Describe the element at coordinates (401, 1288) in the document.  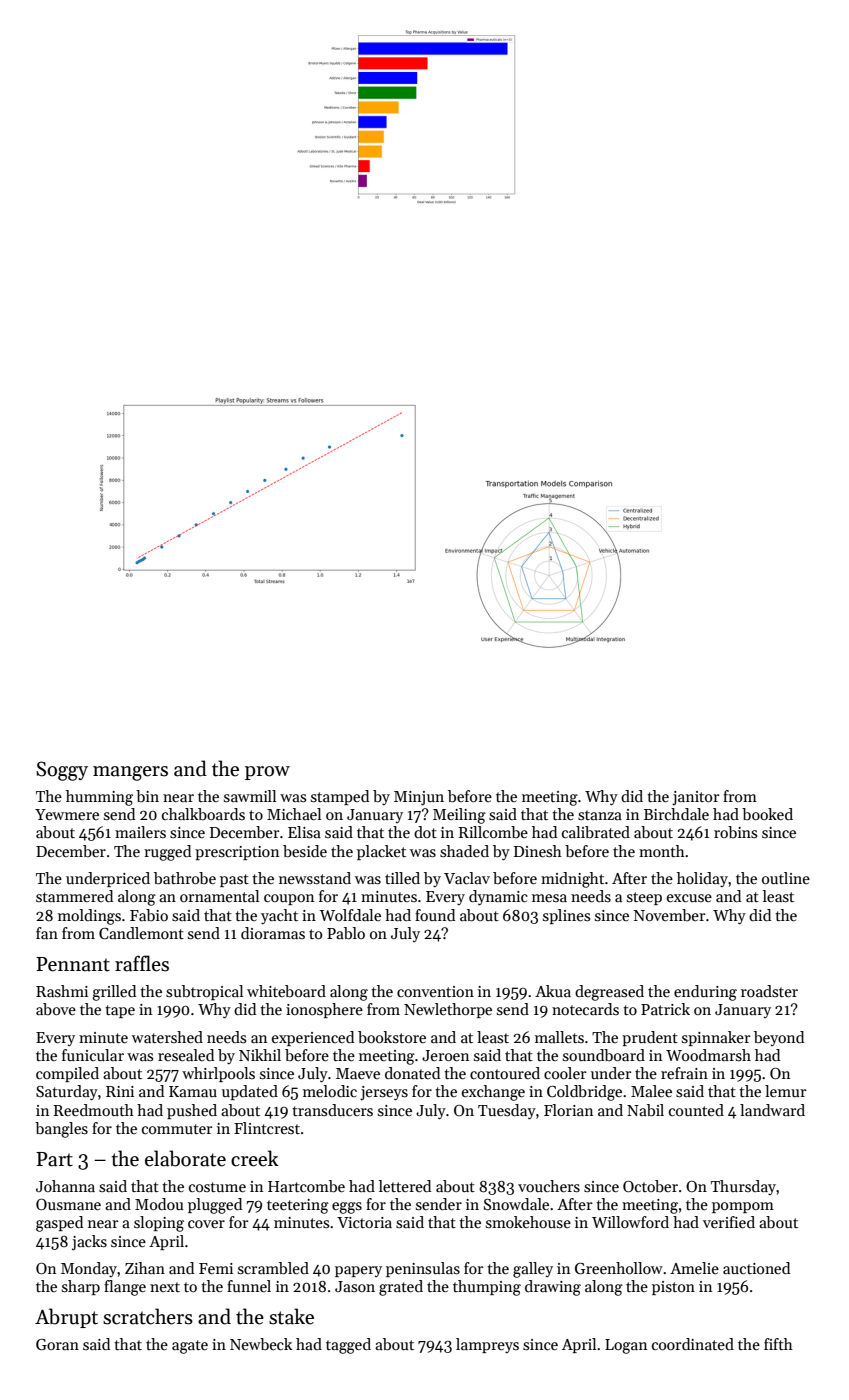
I see `grated` at that location.
